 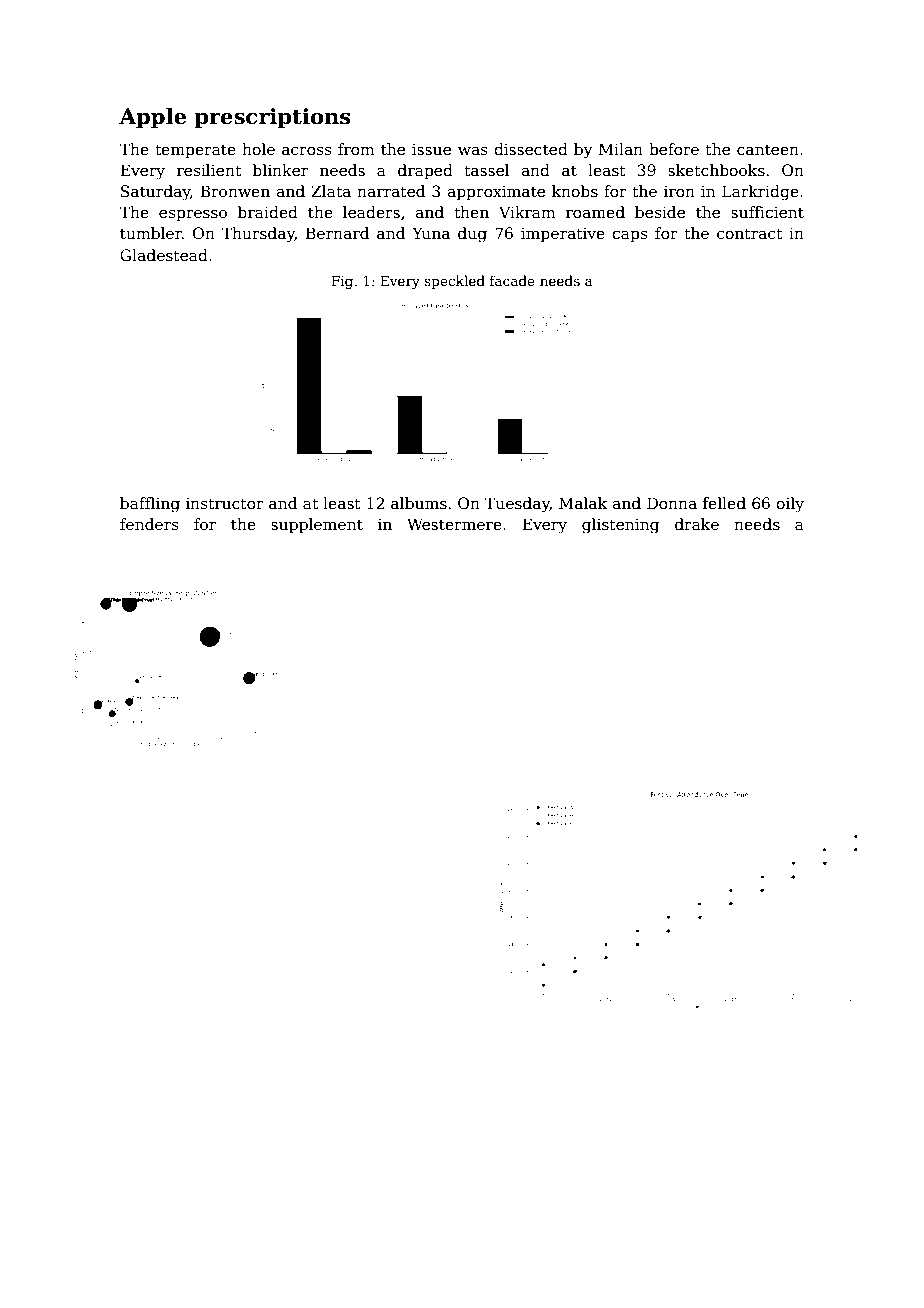 What do you see at coordinates (496, 193) in the screenshot?
I see `approximate` at bounding box center [496, 193].
